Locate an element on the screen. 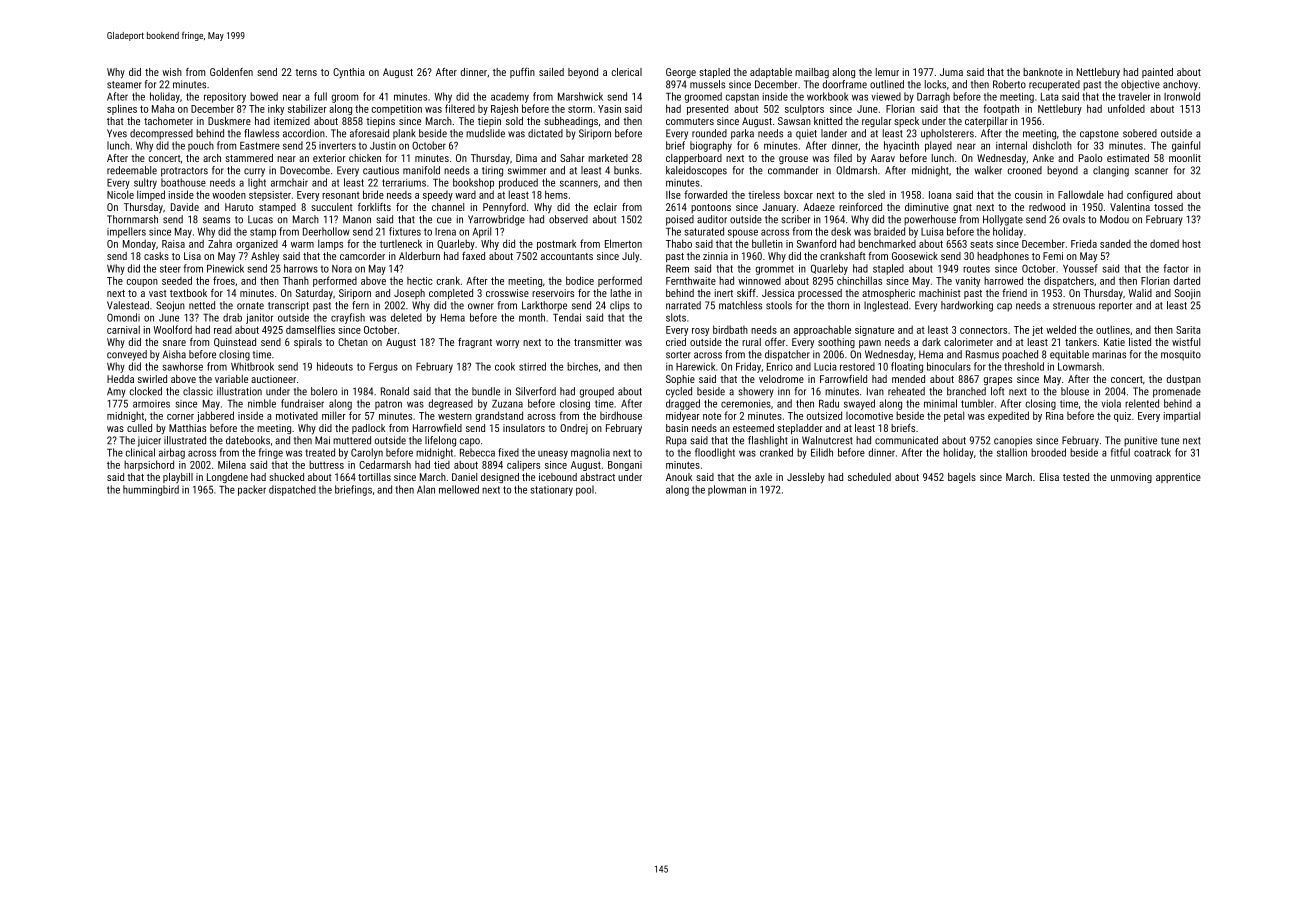 This screenshot has width=1308, height=924. Pennyford is located at coordinates (504, 208).
